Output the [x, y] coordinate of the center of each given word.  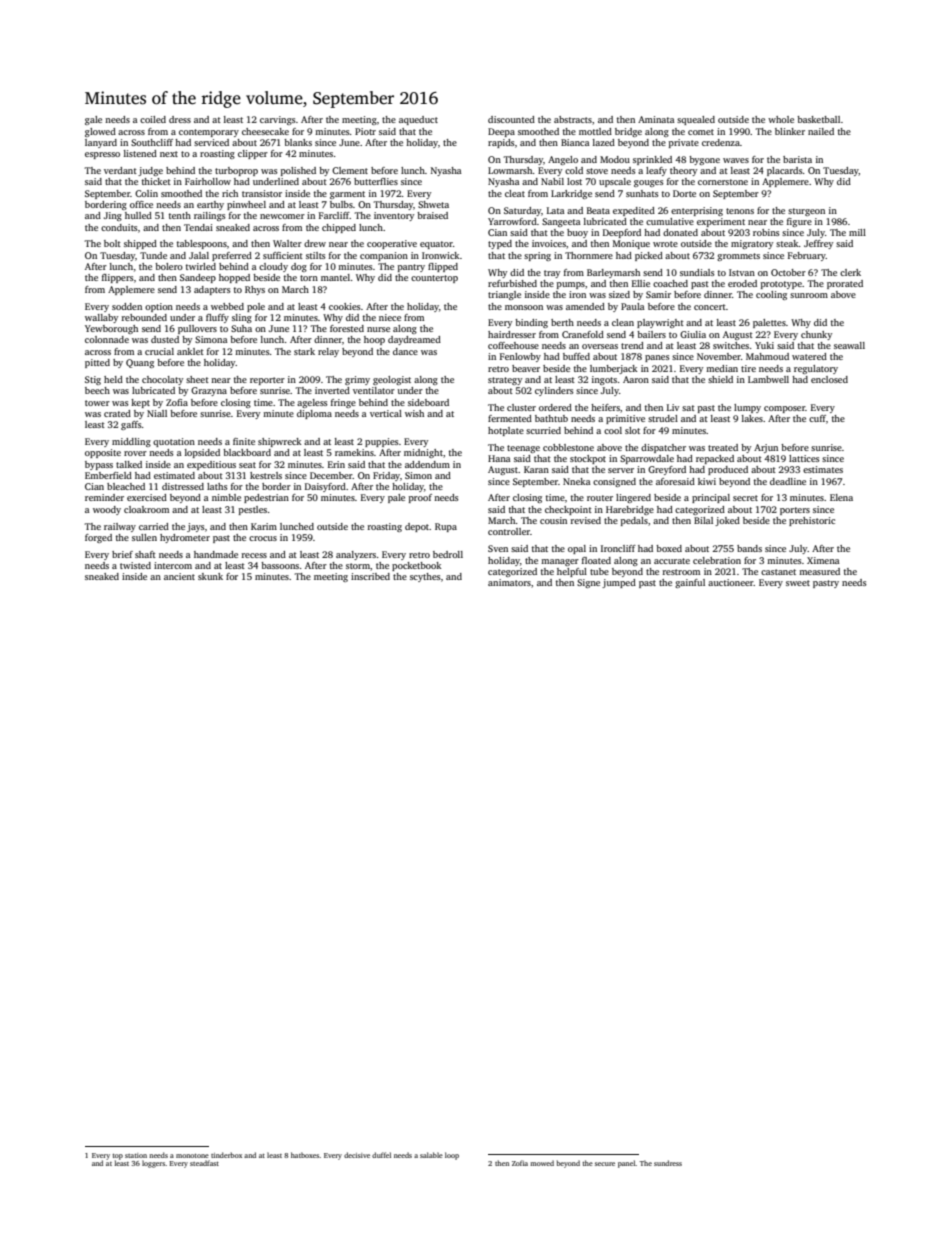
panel [627, 1164]
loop [452, 1156]
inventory [394, 216]
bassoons [280, 565]
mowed [542, 1163]
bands [749, 548]
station [136, 1155]
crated [117, 413]
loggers [154, 1164]
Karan [536, 469]
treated [723, 447]
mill [857, 232]
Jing [113, 216]
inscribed [370, 576]
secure [605, 1164]
